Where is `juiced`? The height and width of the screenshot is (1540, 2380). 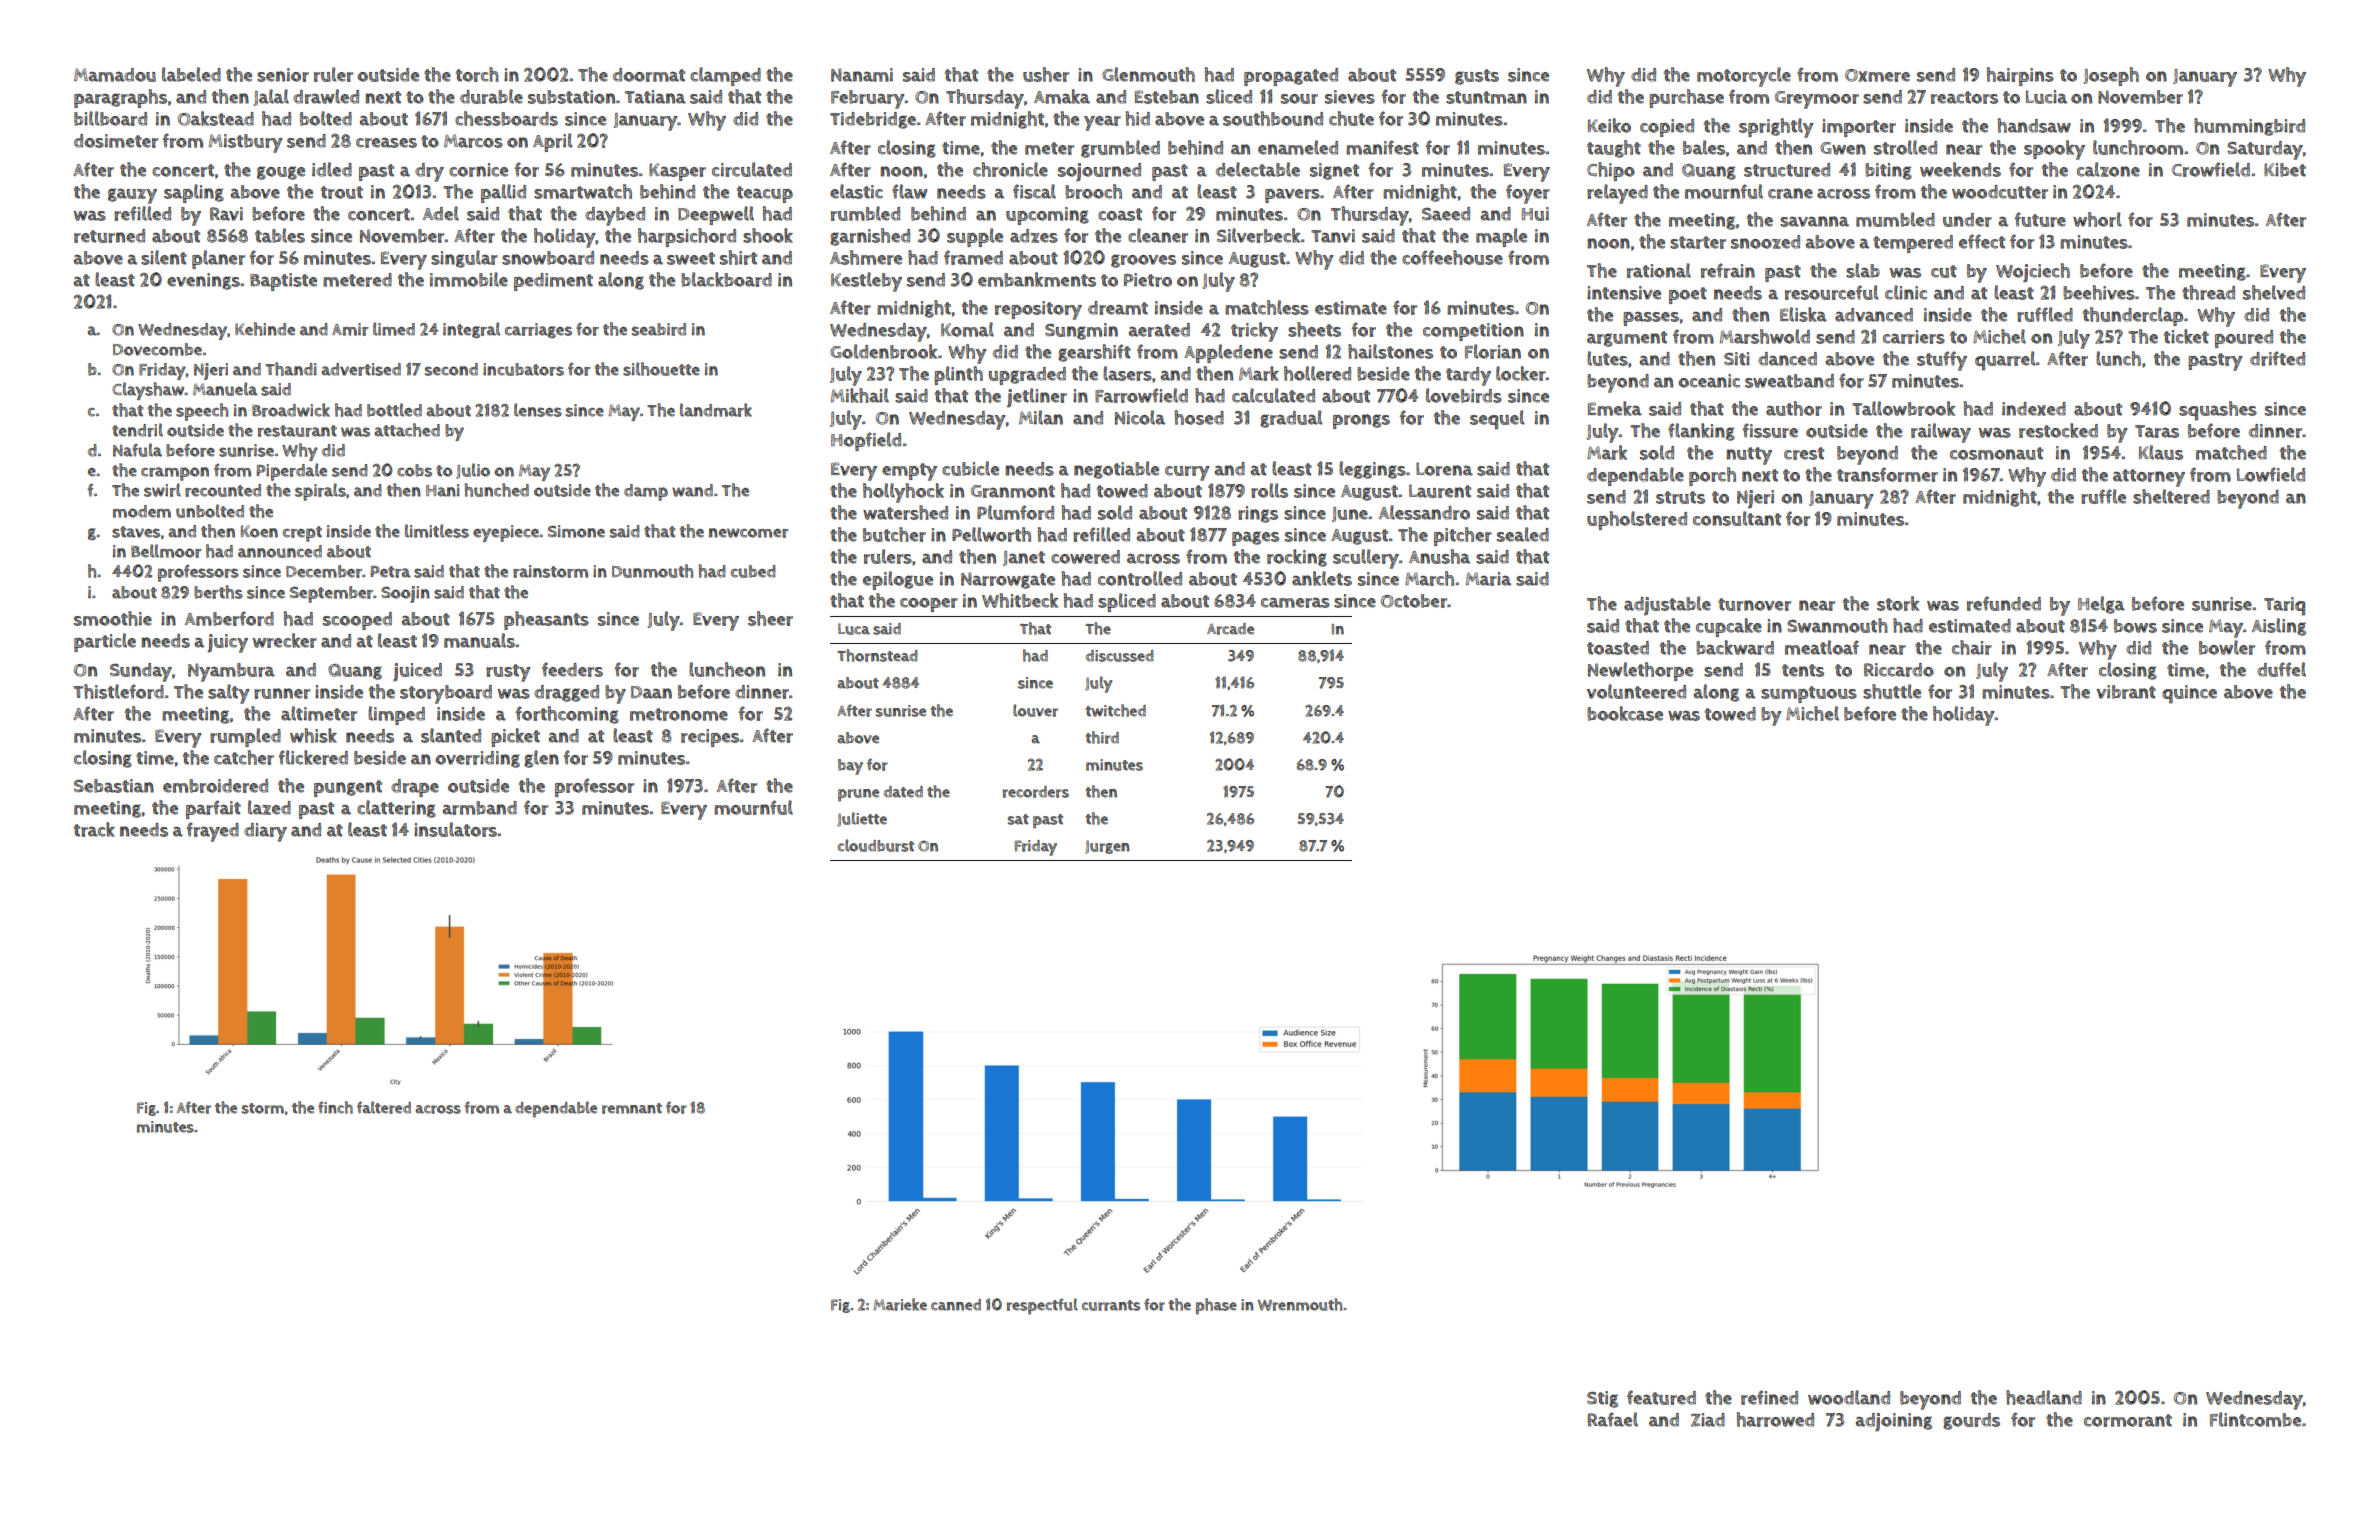 juiced is located at coordinates (417, 672).
